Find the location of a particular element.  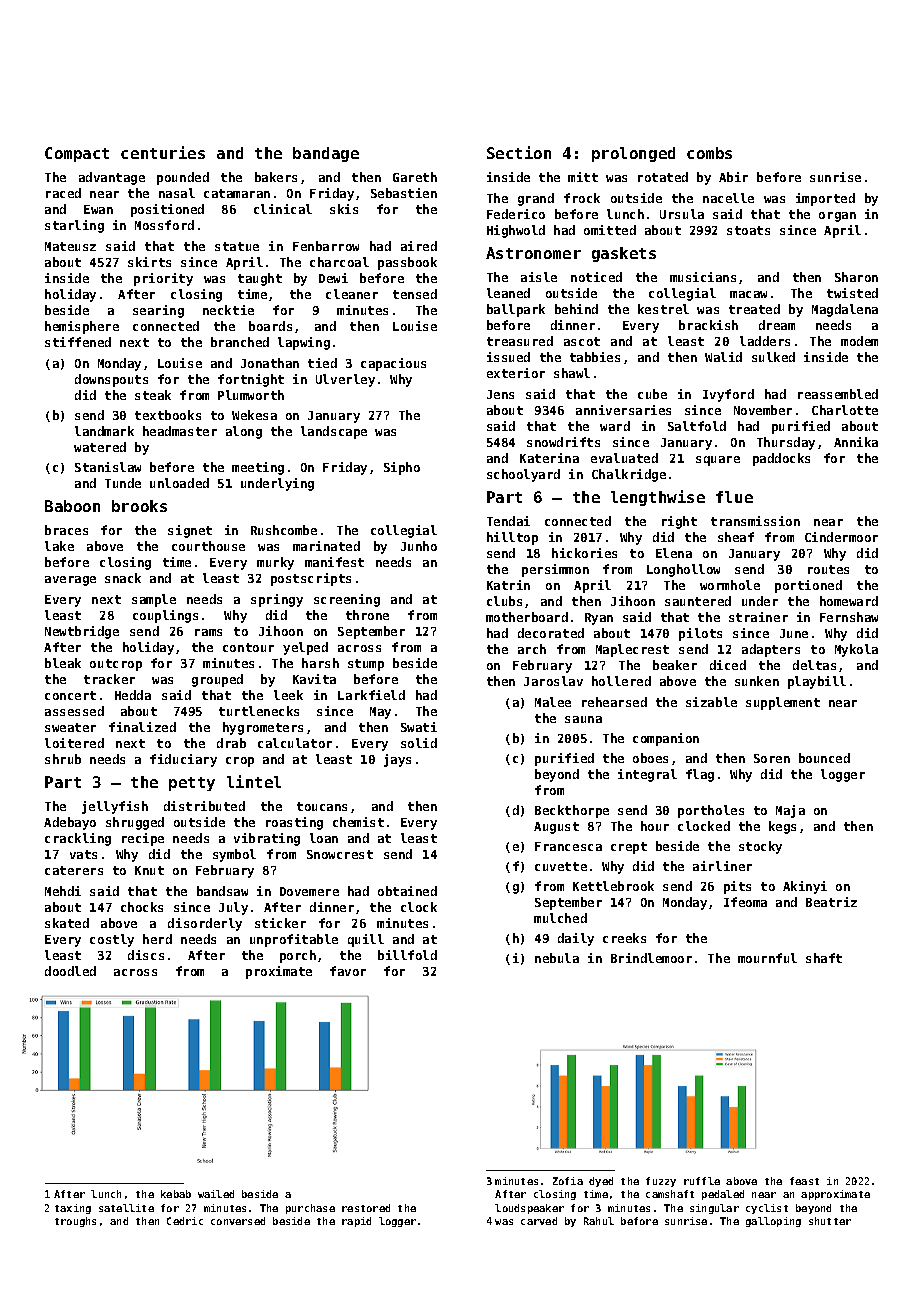

kebab is located at coordinates (176, 1194).
